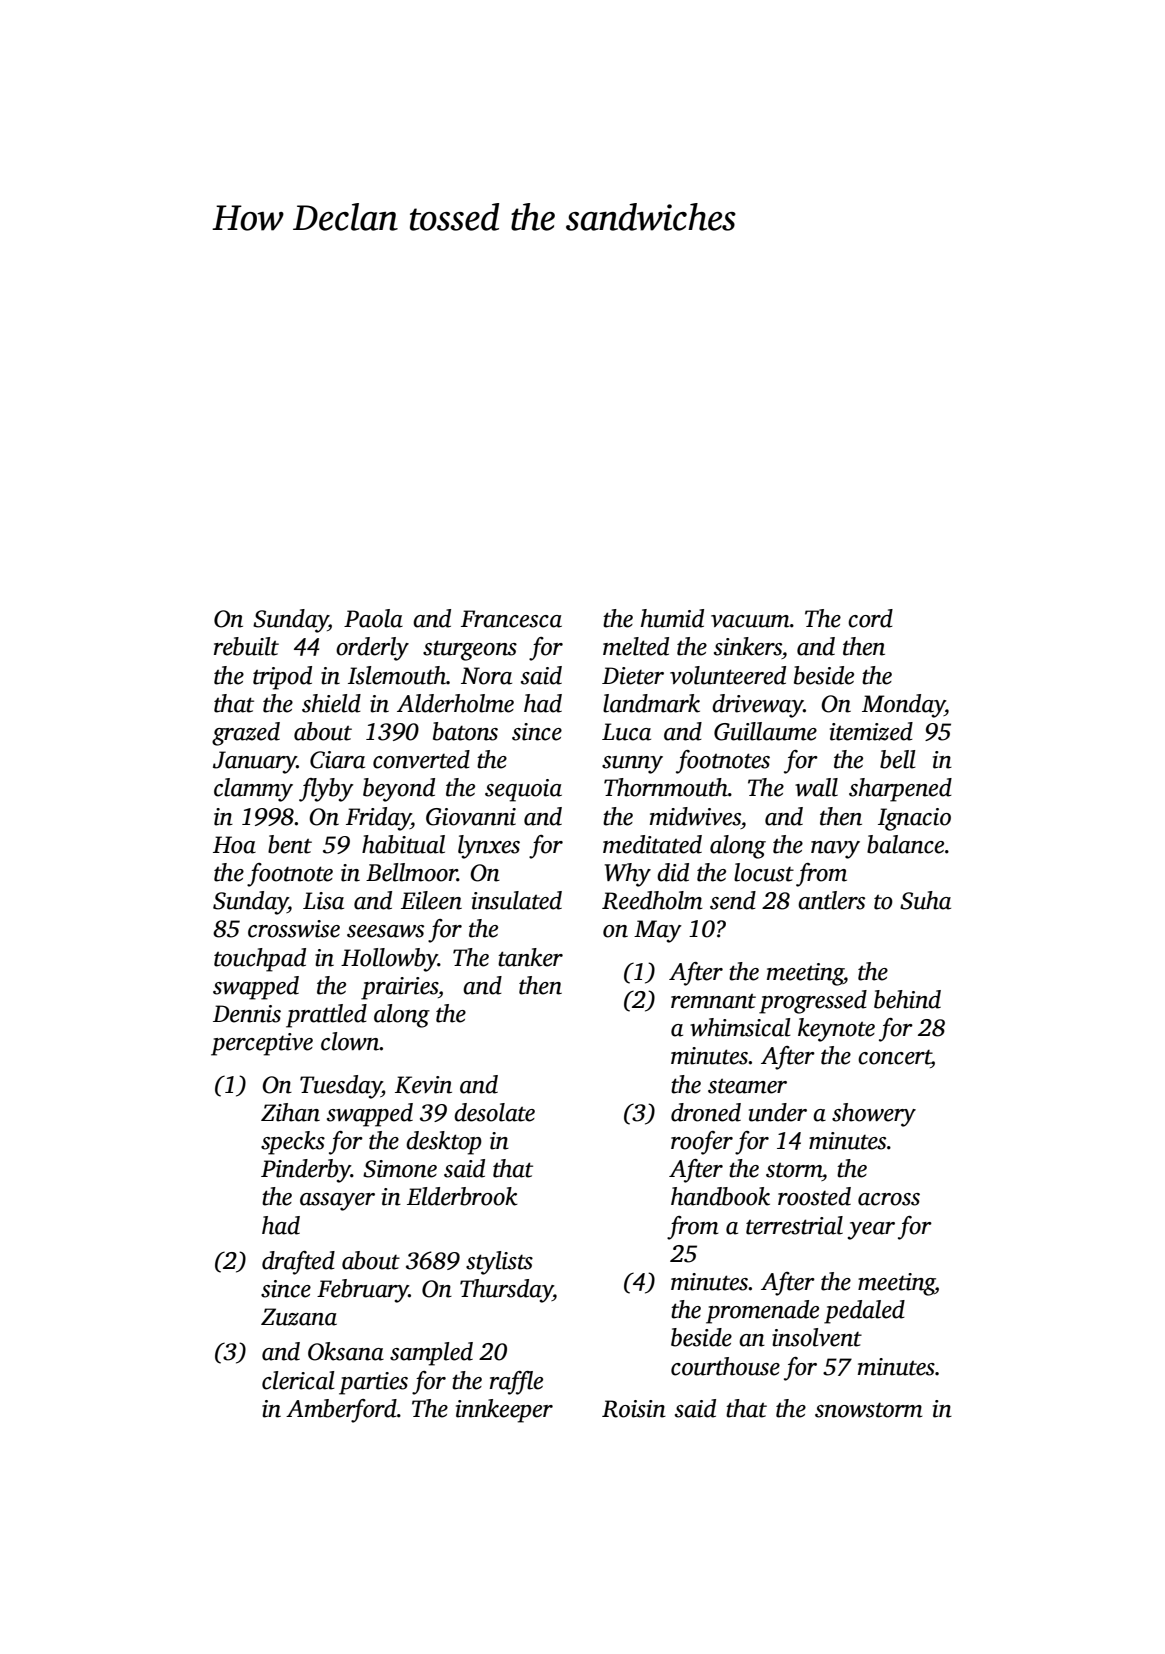 The height and width of the page is (1654, 1165). Describe the element at coordinates (298, 1380) in the page. I see `clerical` at that location.
